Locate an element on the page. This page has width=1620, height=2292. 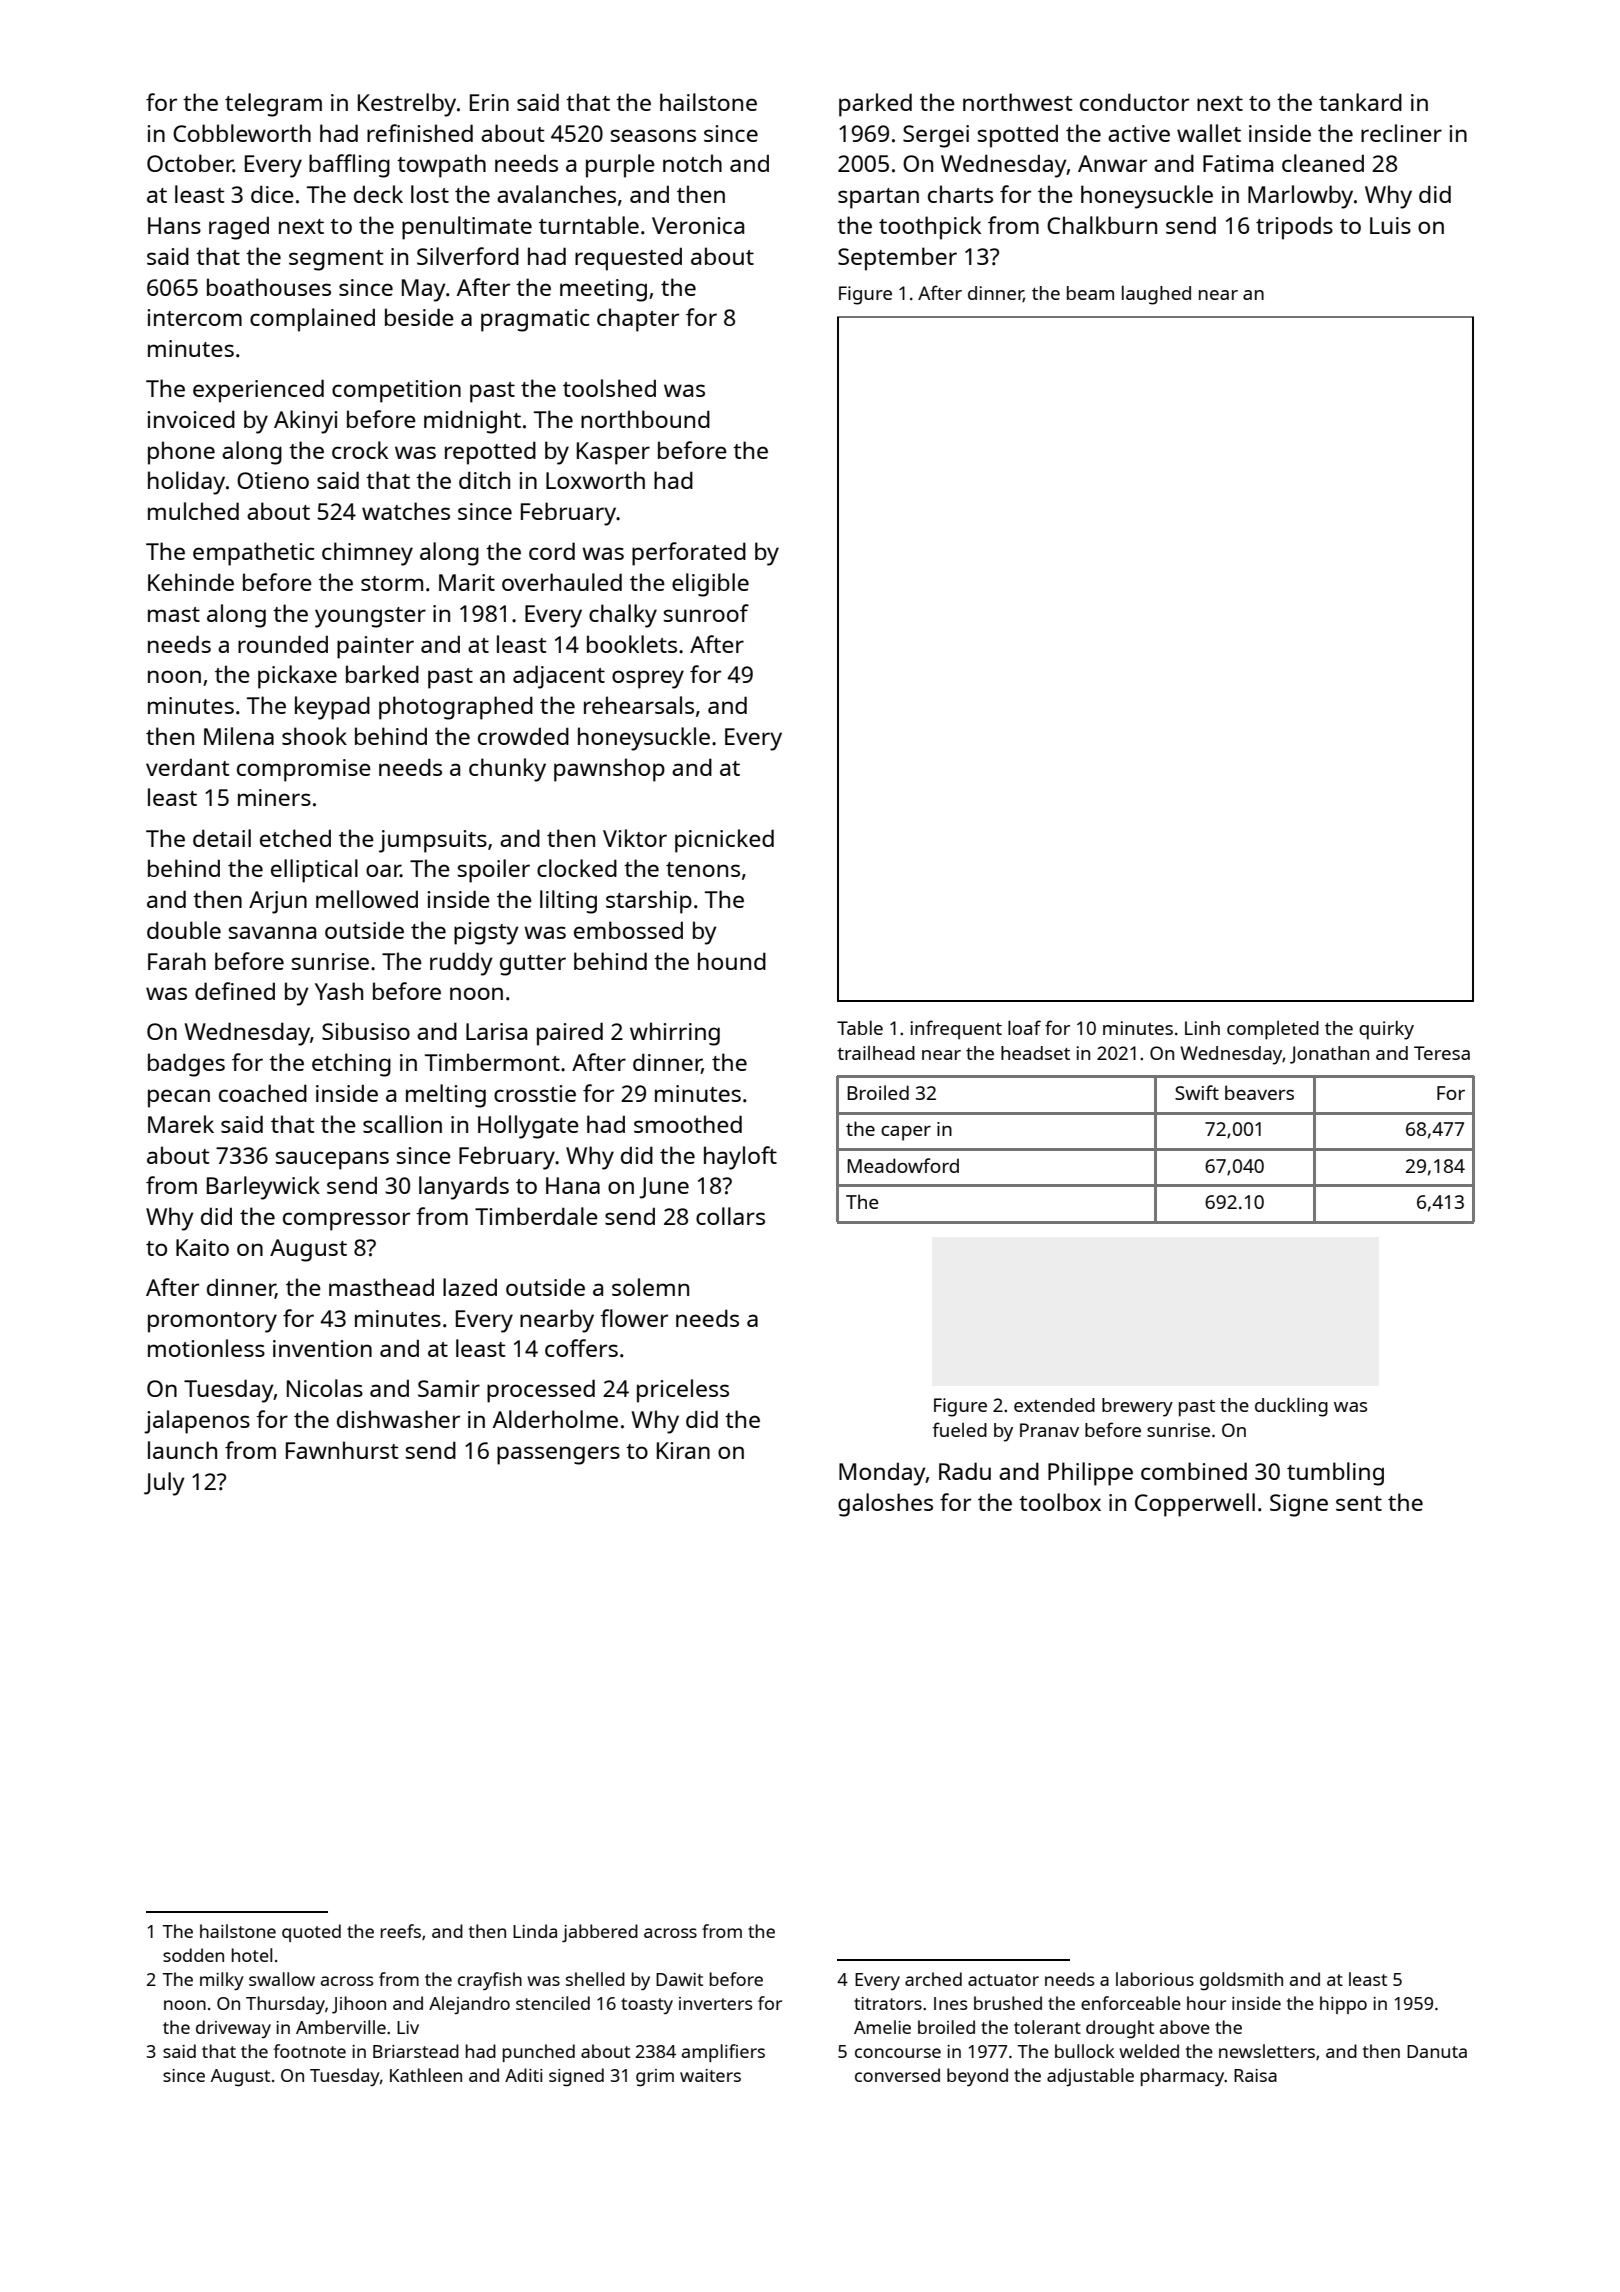
beavers is located at coordinates (1259, 1092).
